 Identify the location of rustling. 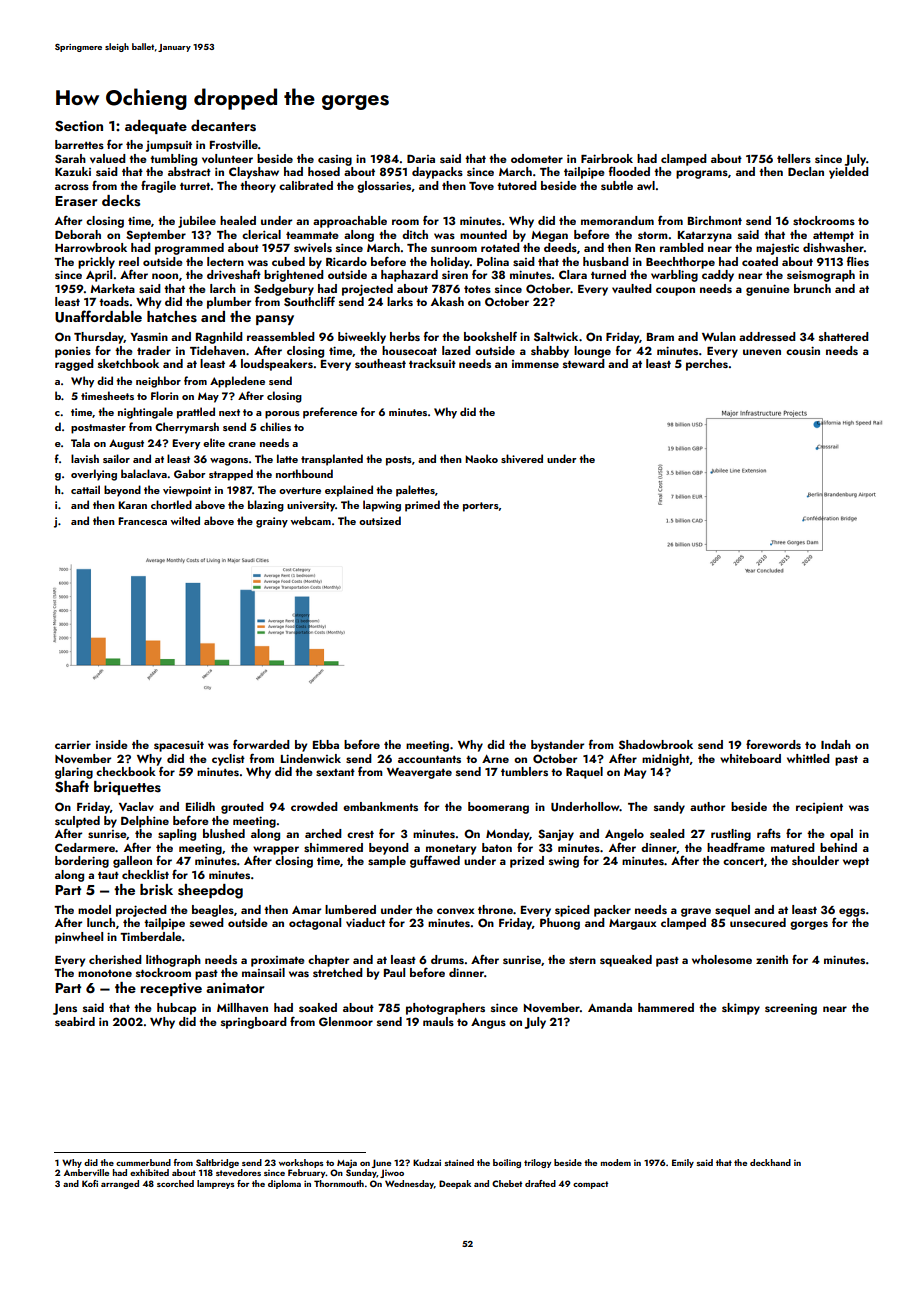
(731, 835).
